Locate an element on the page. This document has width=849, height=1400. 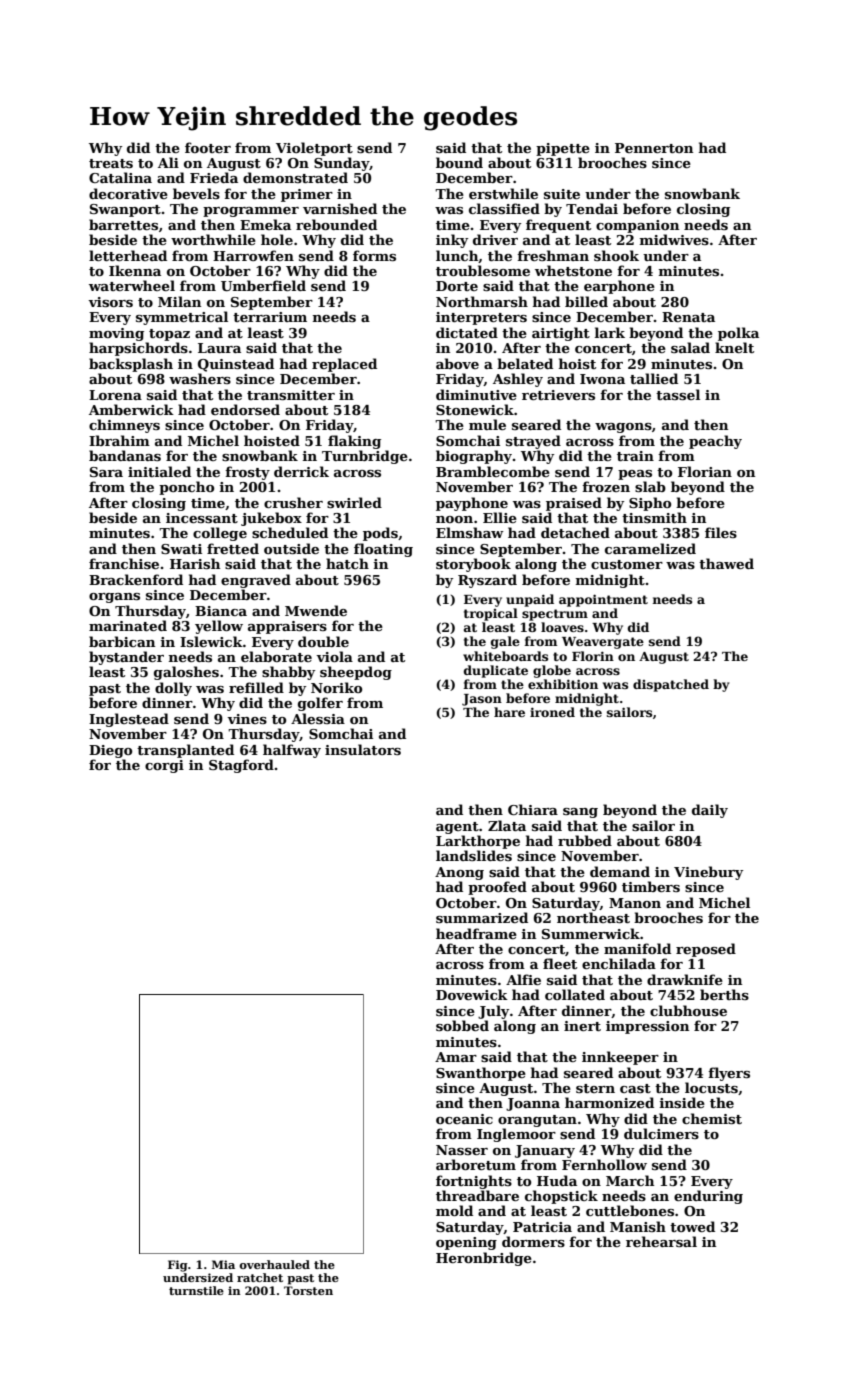
terrarium is located at coordinates (270, 317).
